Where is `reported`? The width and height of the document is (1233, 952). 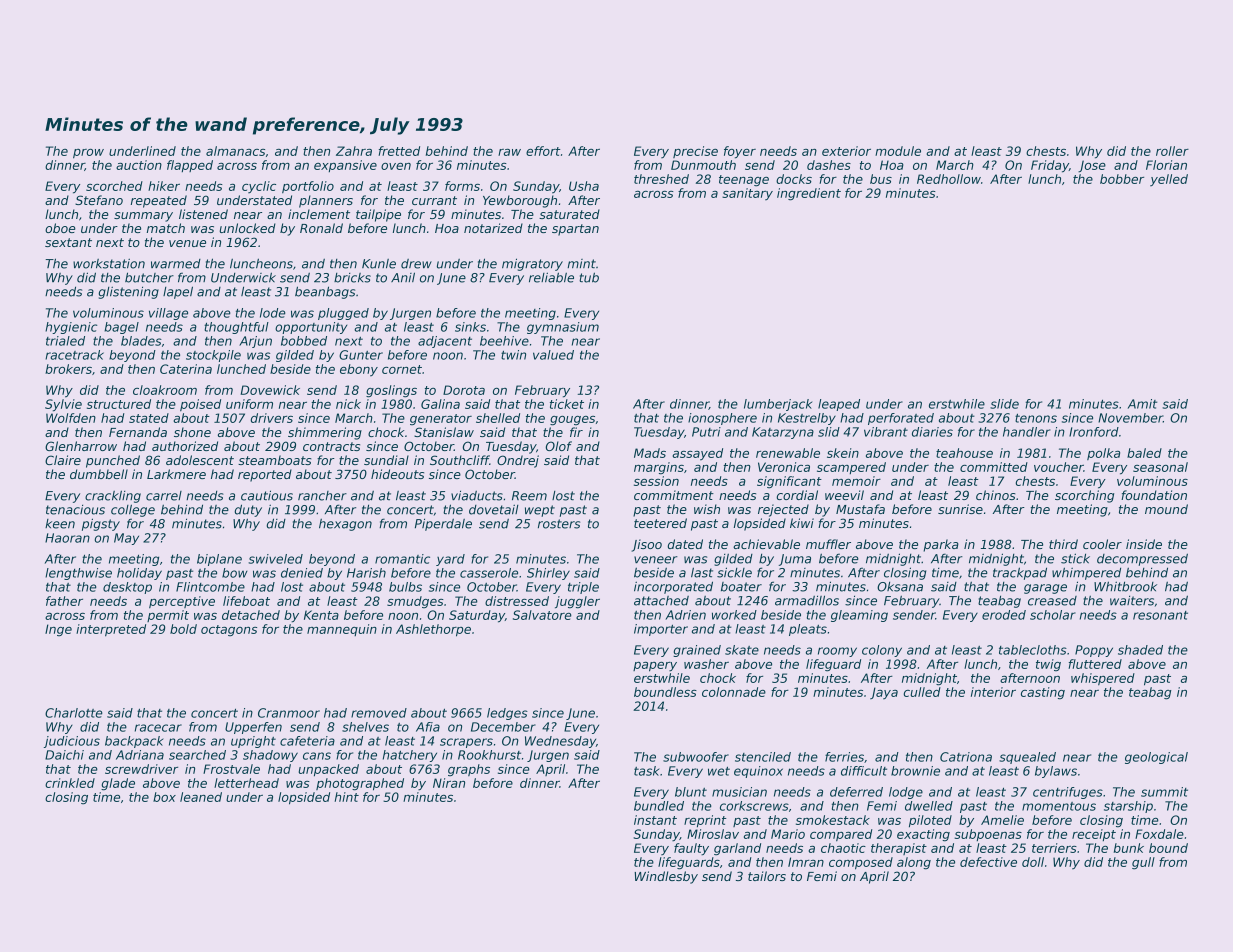
reported is located at coordinates (265, 475).
